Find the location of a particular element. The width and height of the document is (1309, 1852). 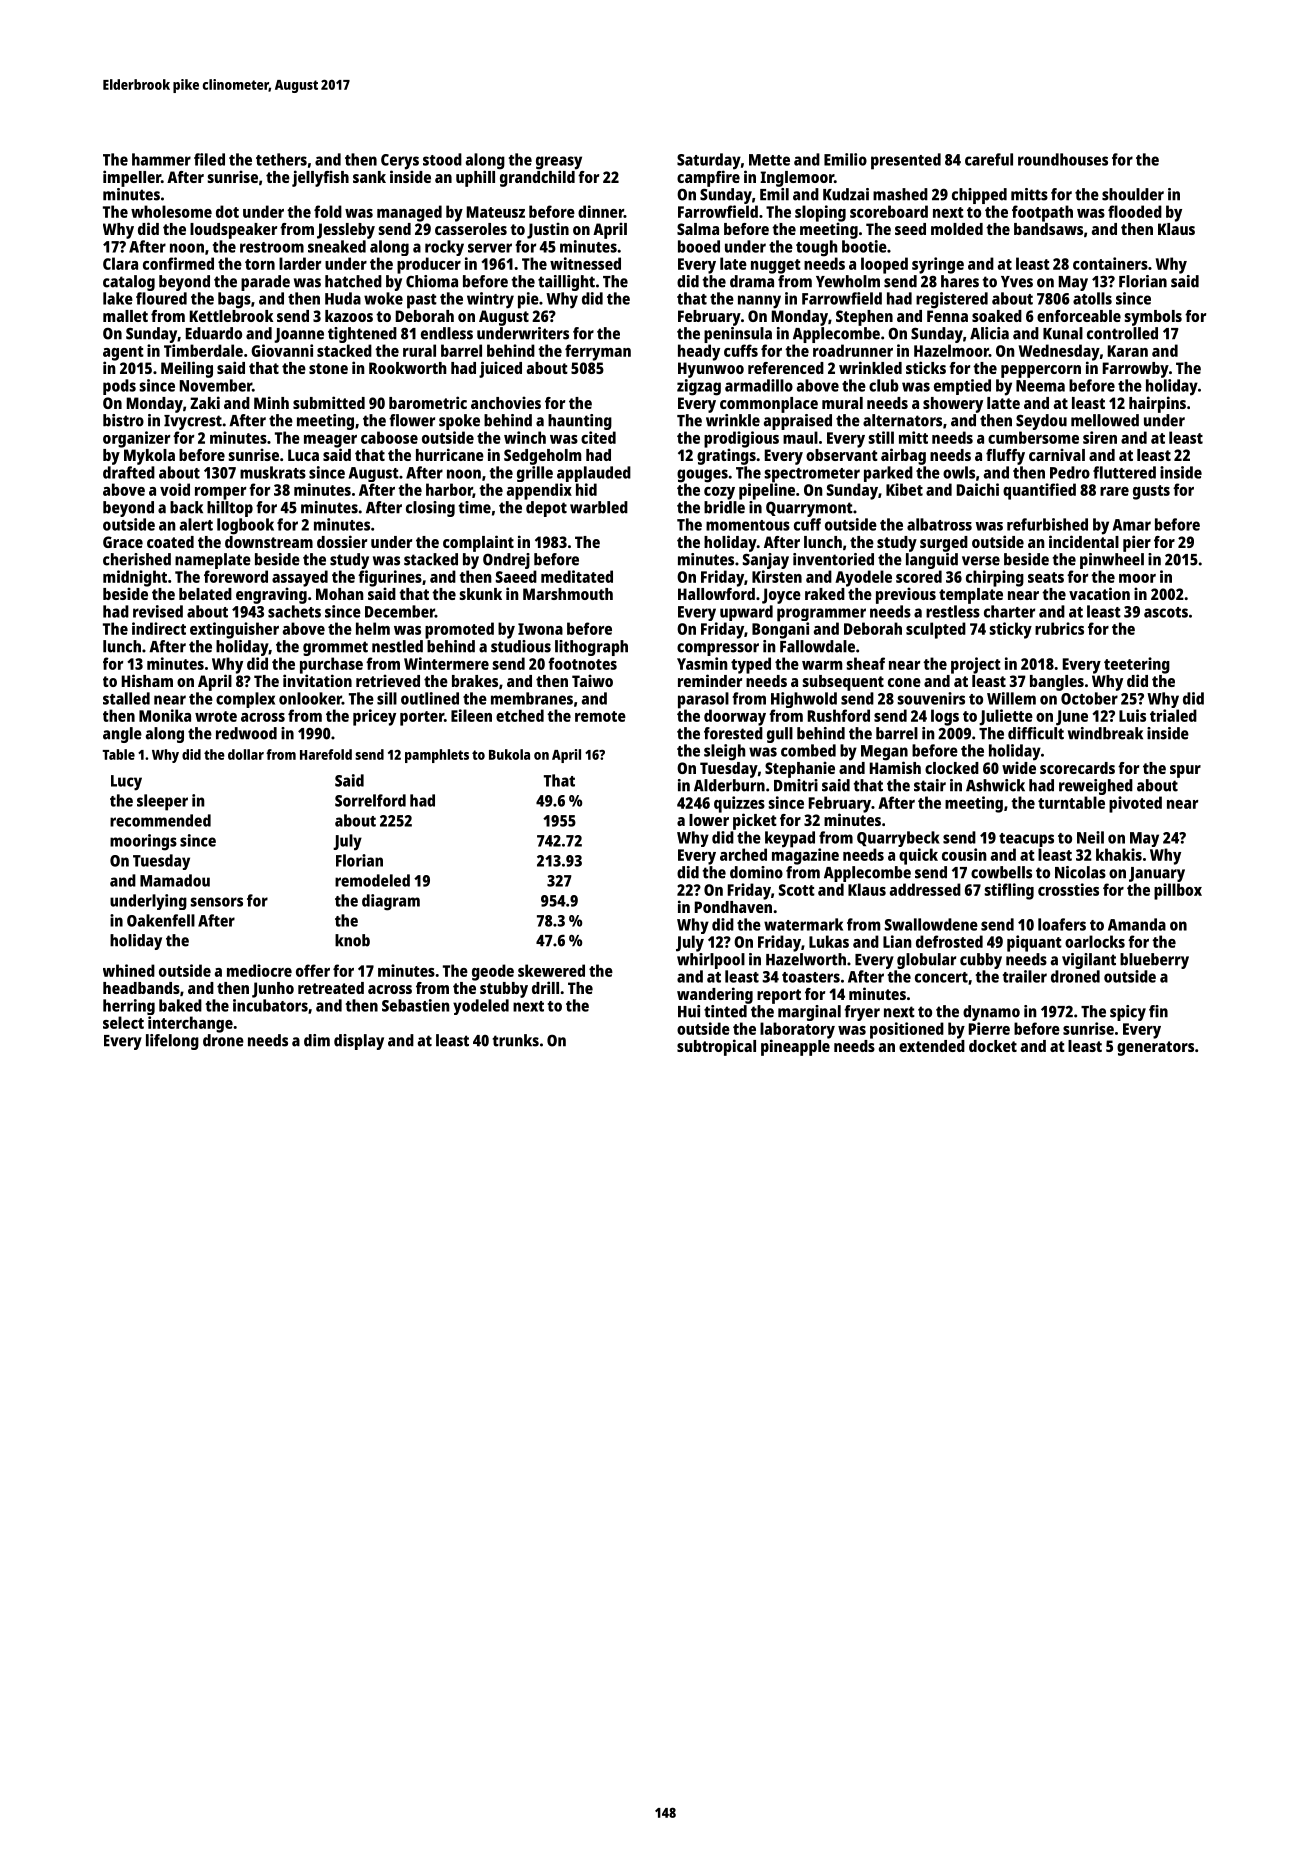

symbols is located at coordinates (1153, 318).
